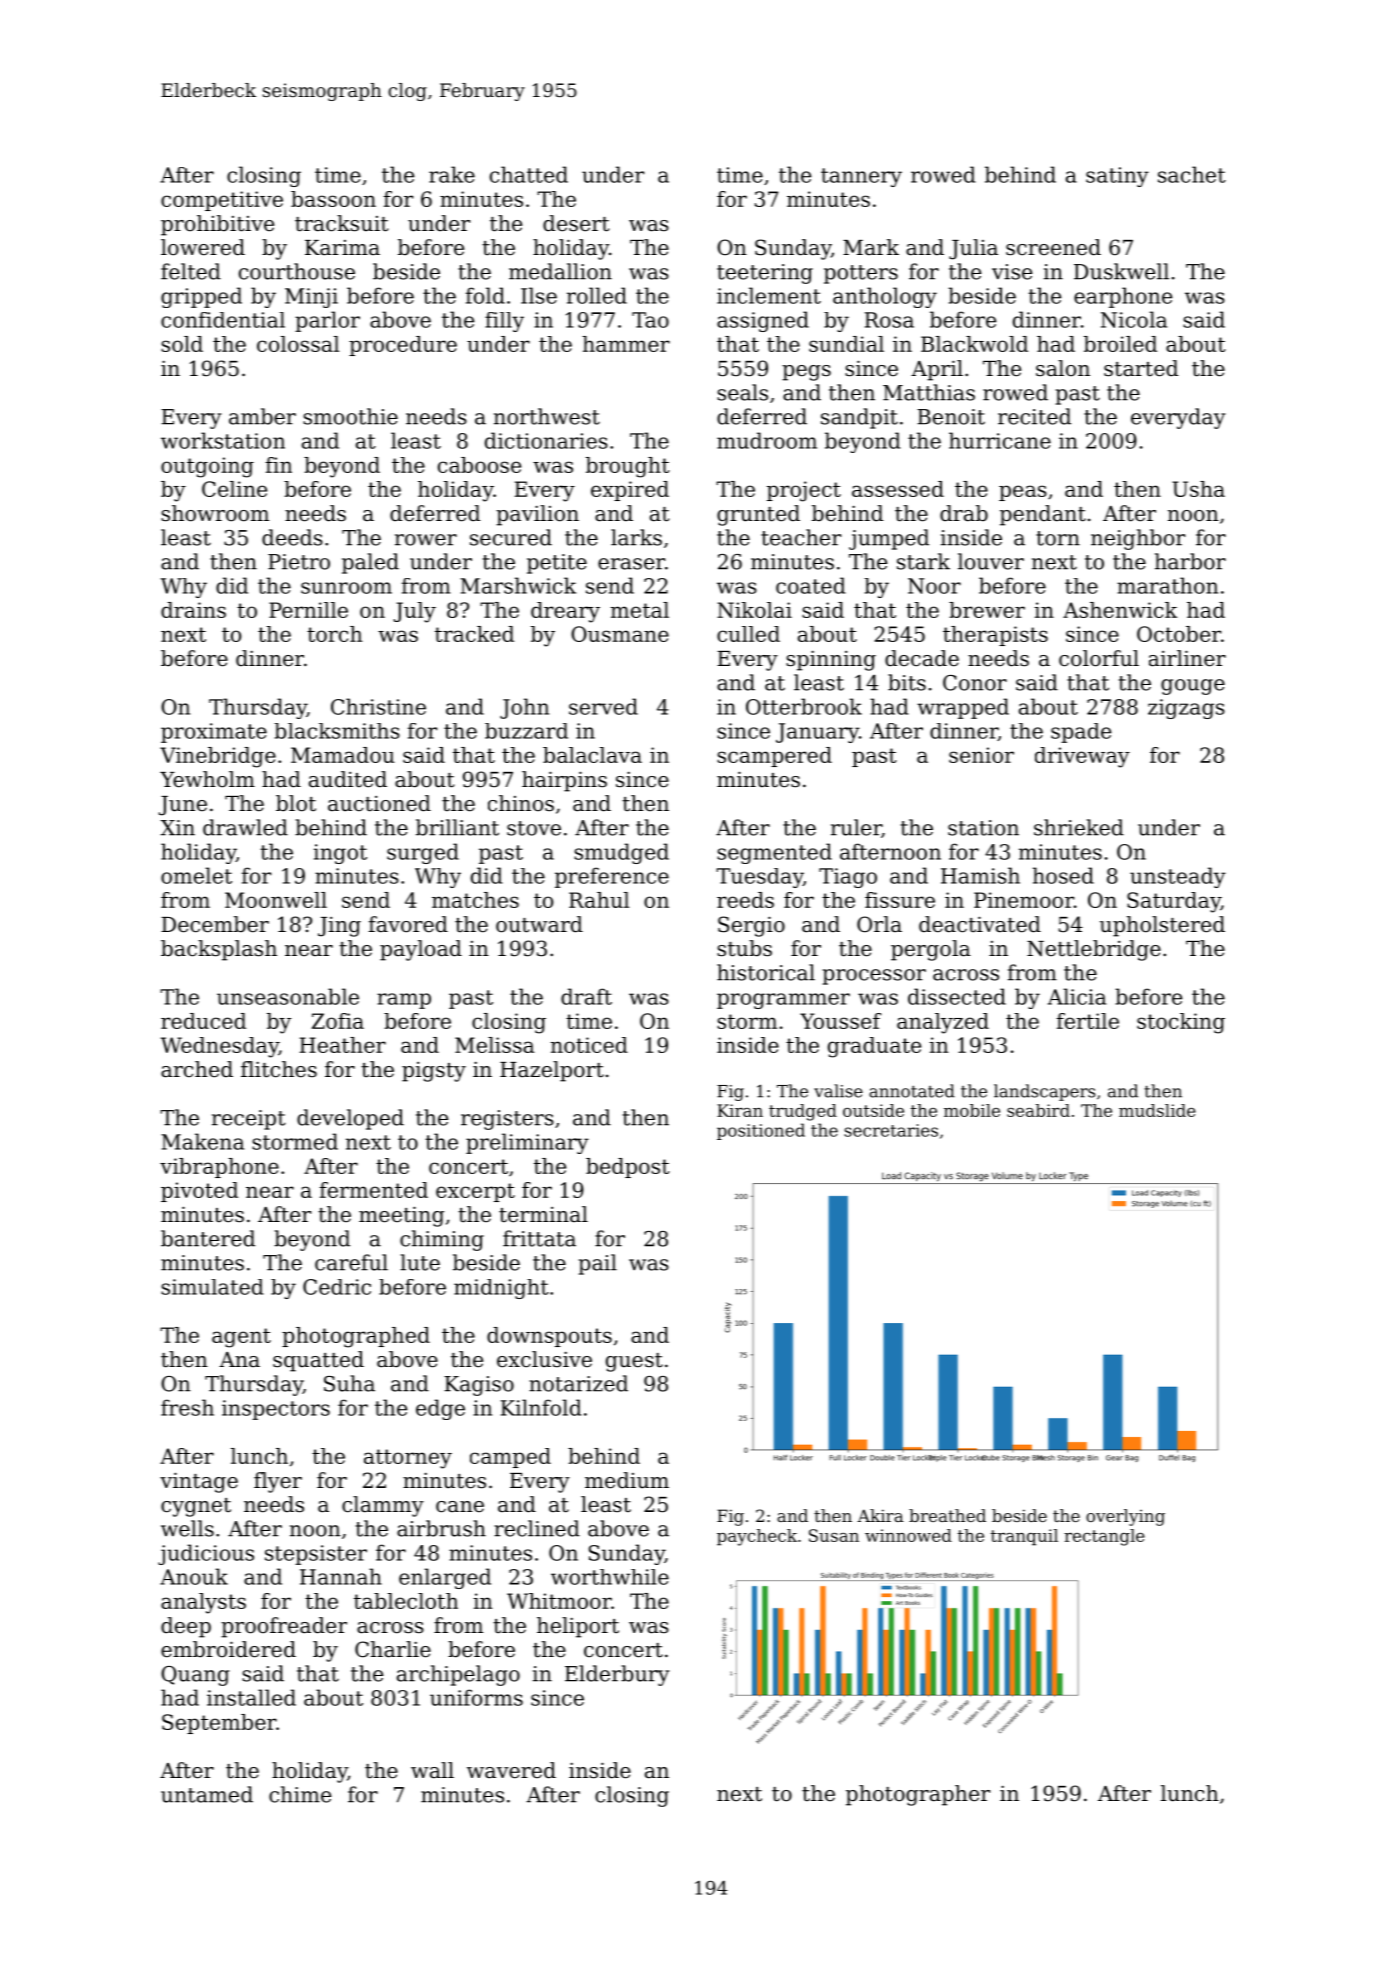 The image size is (1386, 1969). I want to click on prohibitive, so click(217, 225).
